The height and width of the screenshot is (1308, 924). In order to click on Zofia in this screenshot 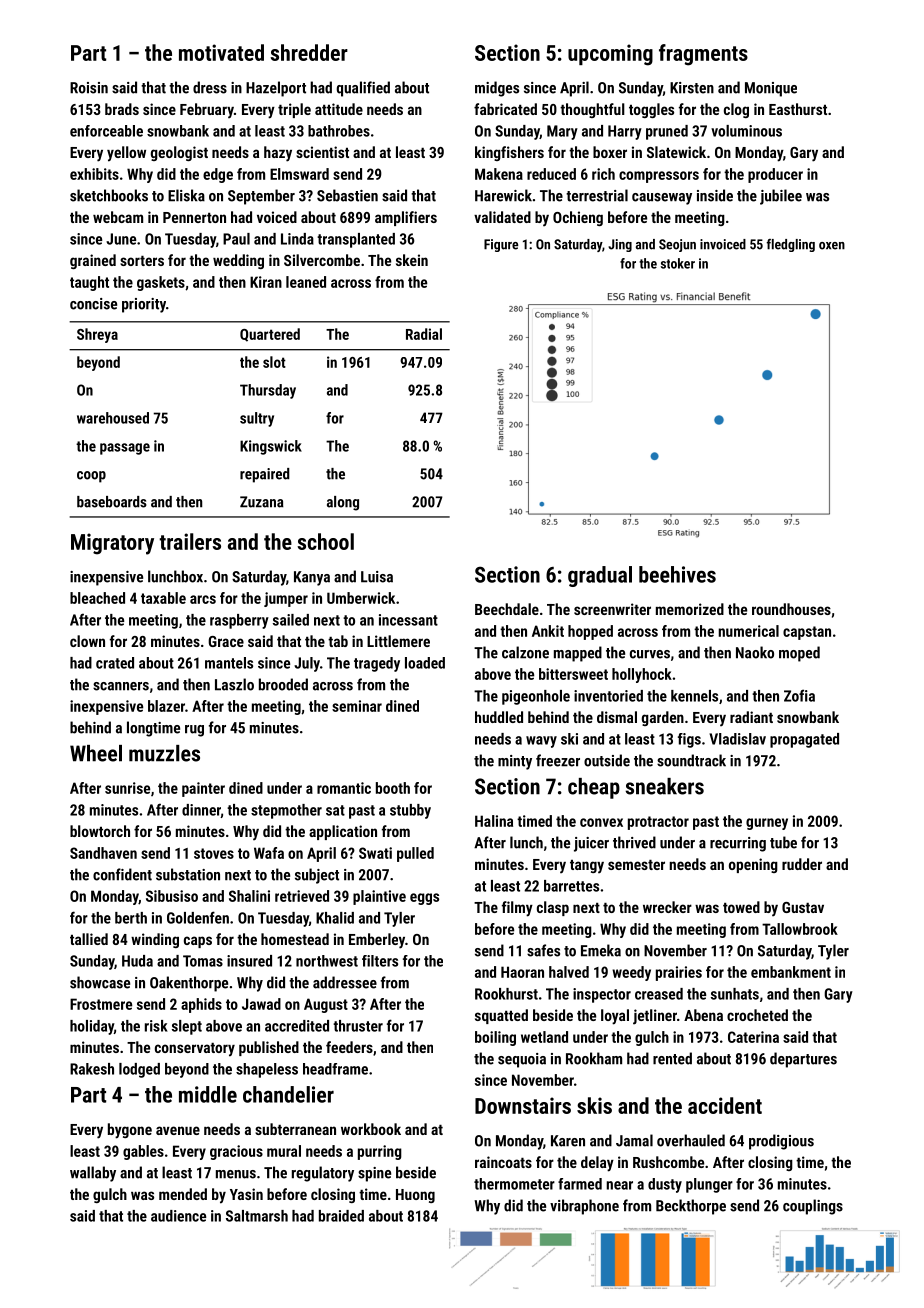, I will do `click(799, 695)`.
